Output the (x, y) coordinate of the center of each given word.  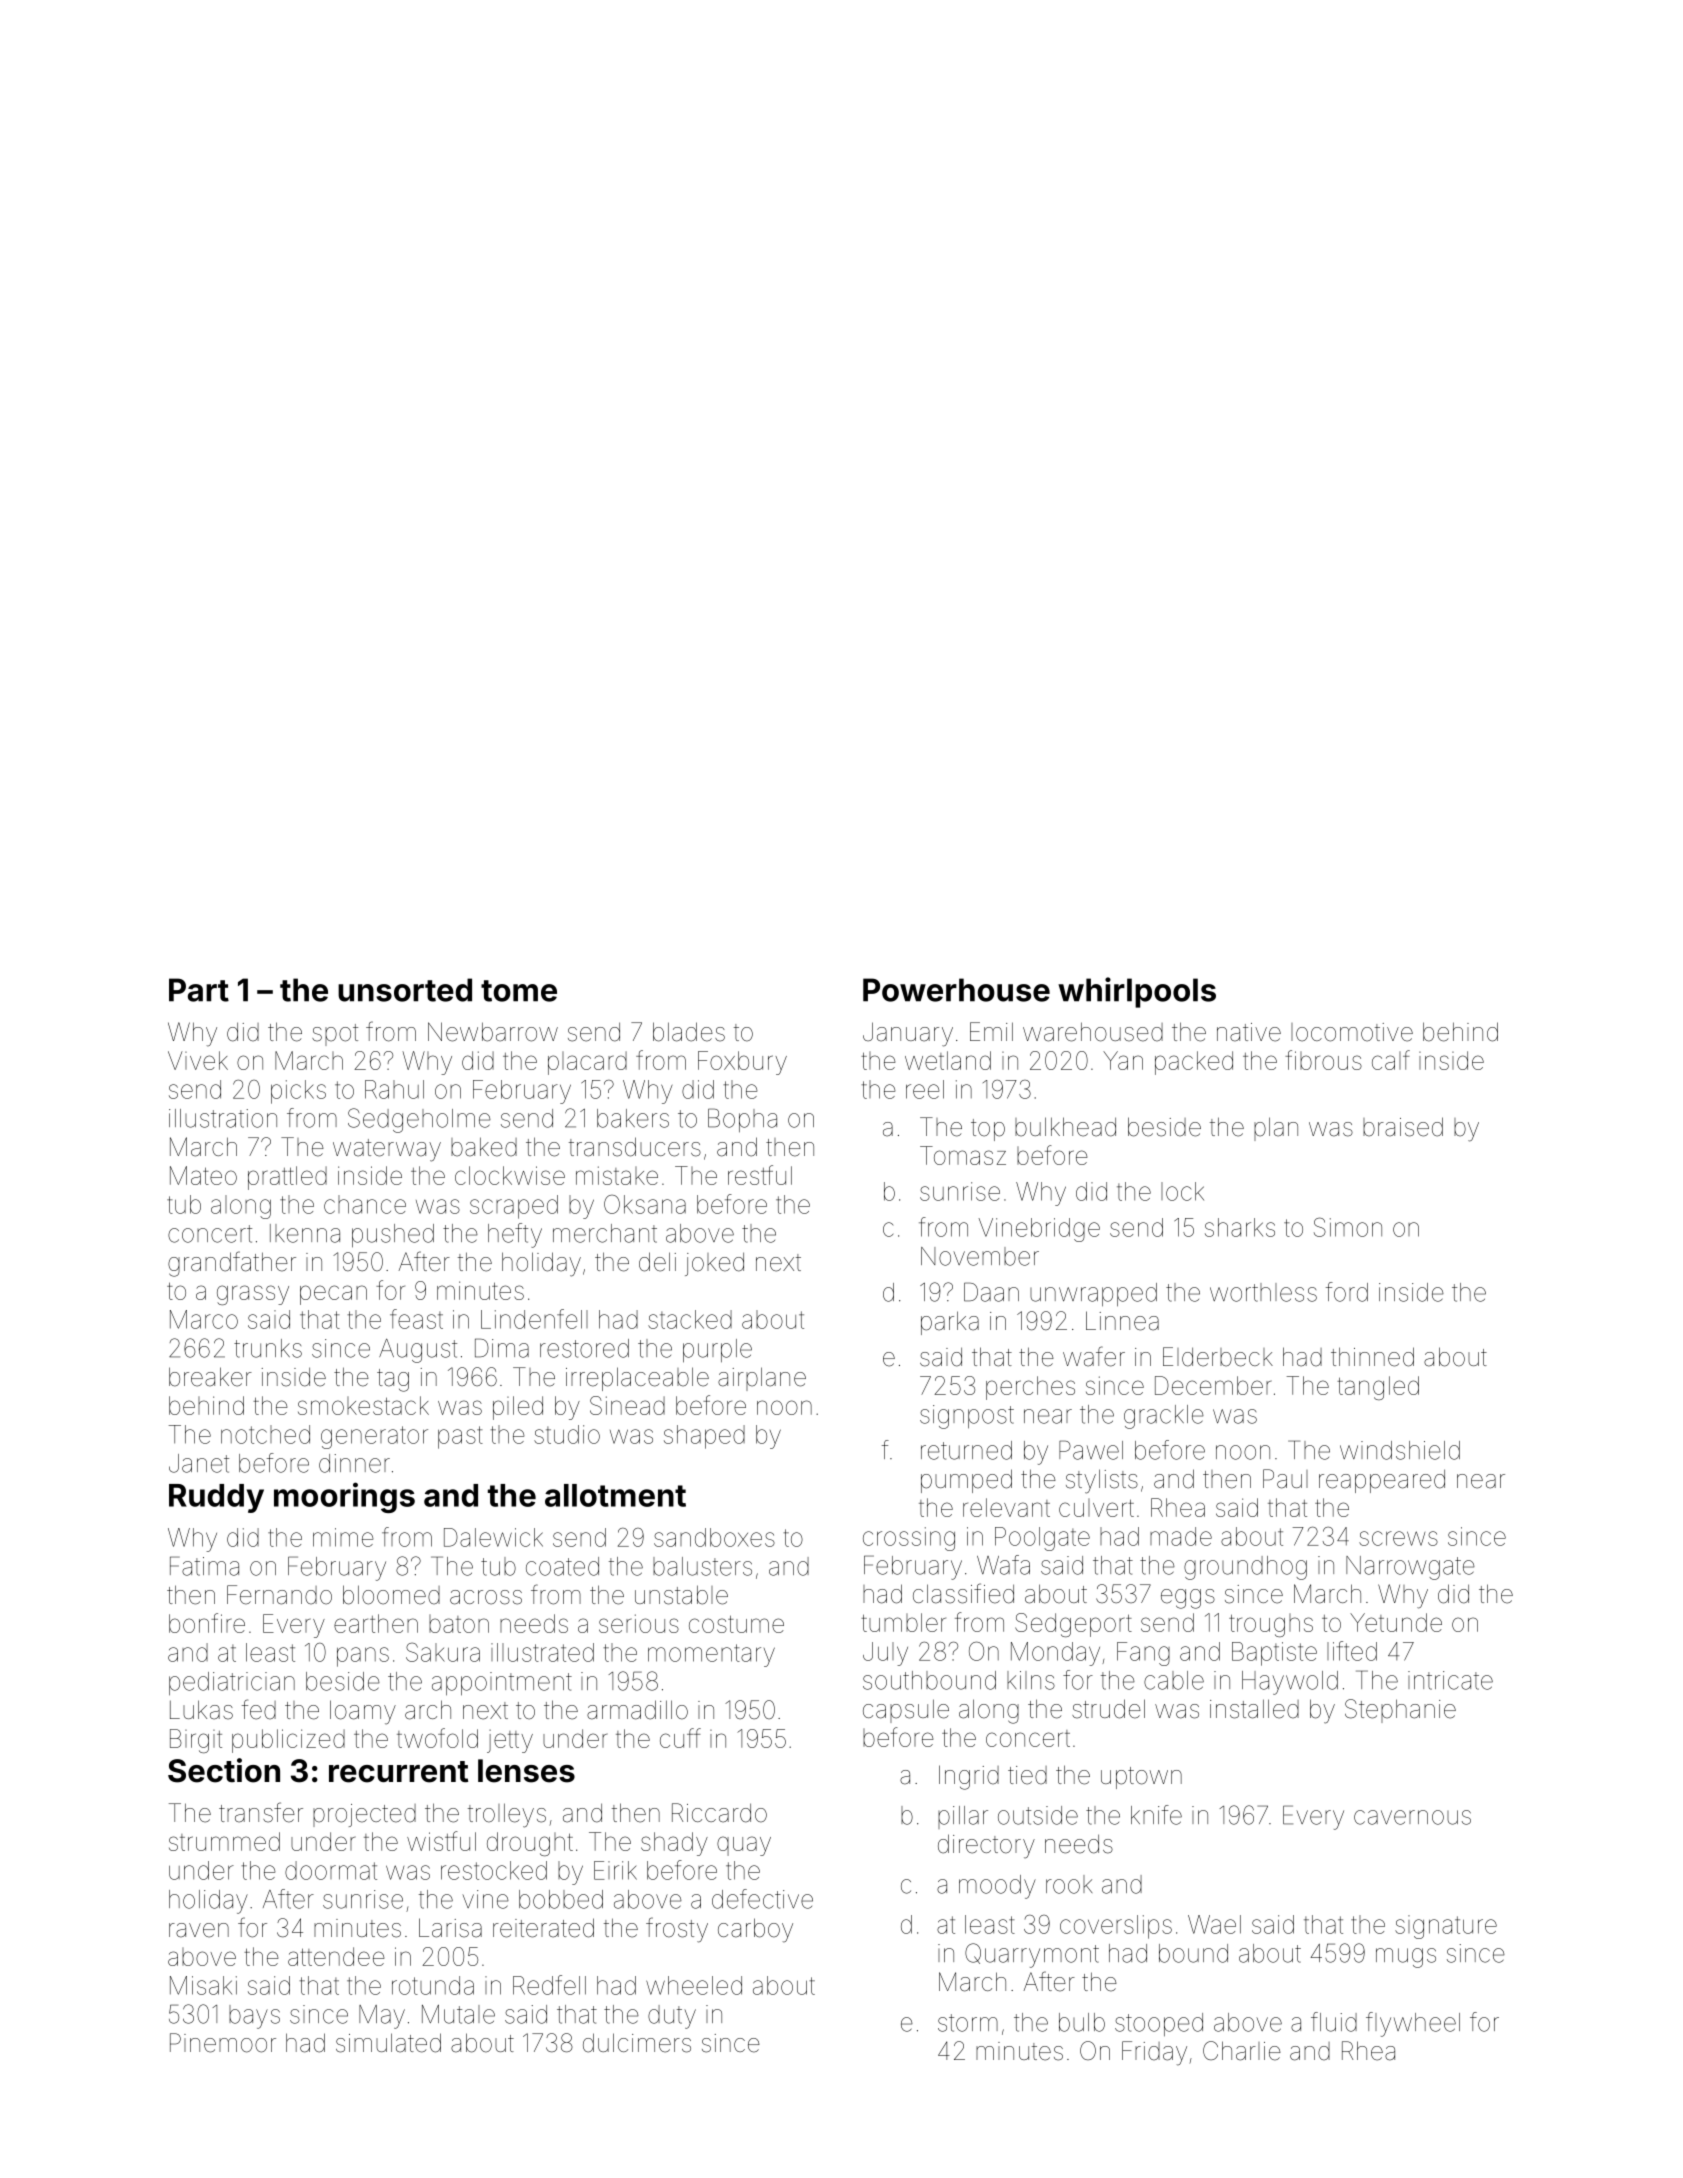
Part (199, 990)
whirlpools (1137, 992)
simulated (388, 2043)
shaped (704, 1437)
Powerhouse (956, 990)
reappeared (1382, 1481)
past (460, 1437)
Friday (1154, 2053)
